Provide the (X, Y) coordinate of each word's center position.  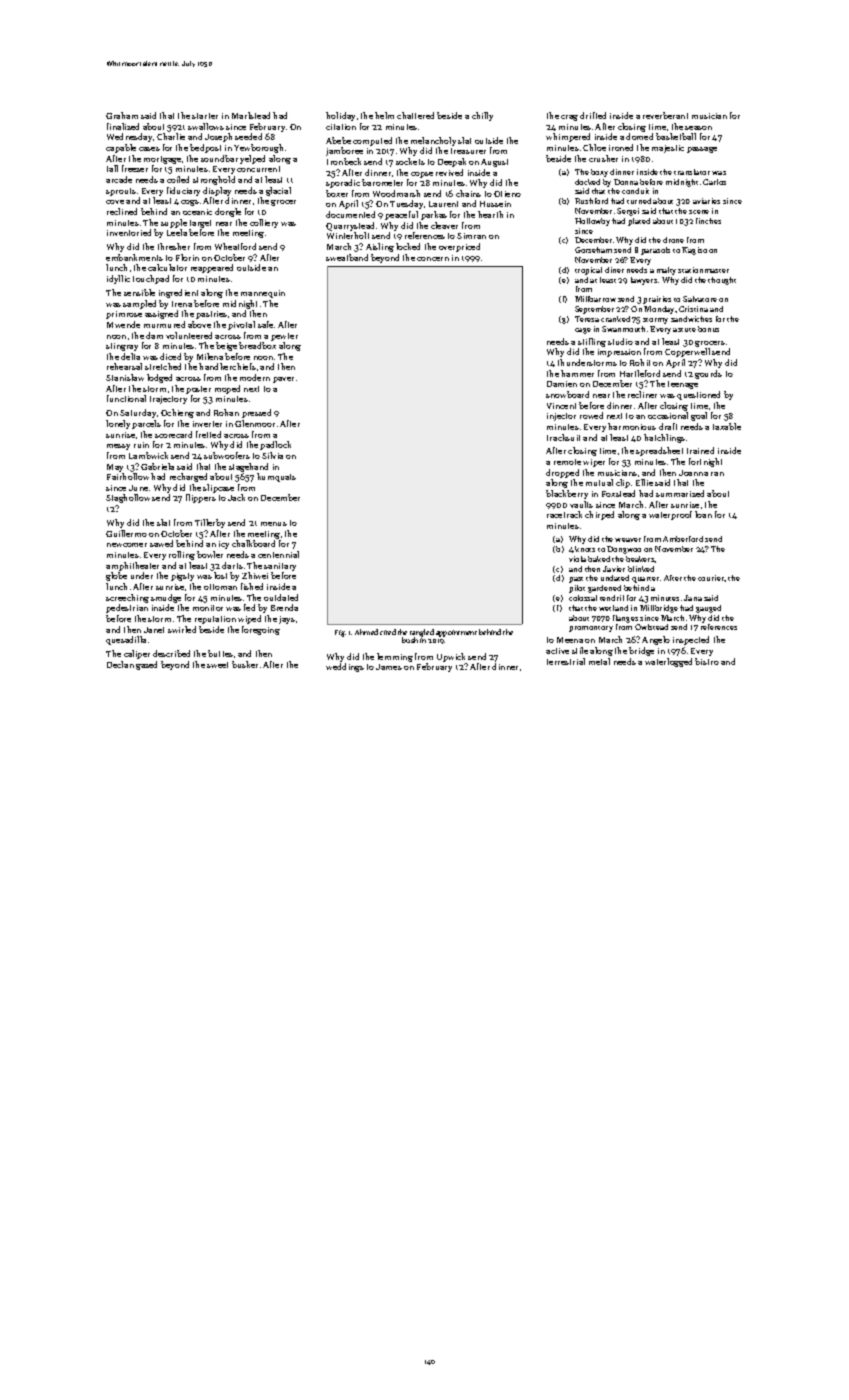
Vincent (561, 406)
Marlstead (251, 115)
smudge (166, 598)
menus (274, 524)
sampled (139, 304)
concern (433, 259)
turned (639, 201)
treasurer (468, 151)
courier (711, 578)
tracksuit (563, 437)
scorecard (173, 434)
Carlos (714, 182)
